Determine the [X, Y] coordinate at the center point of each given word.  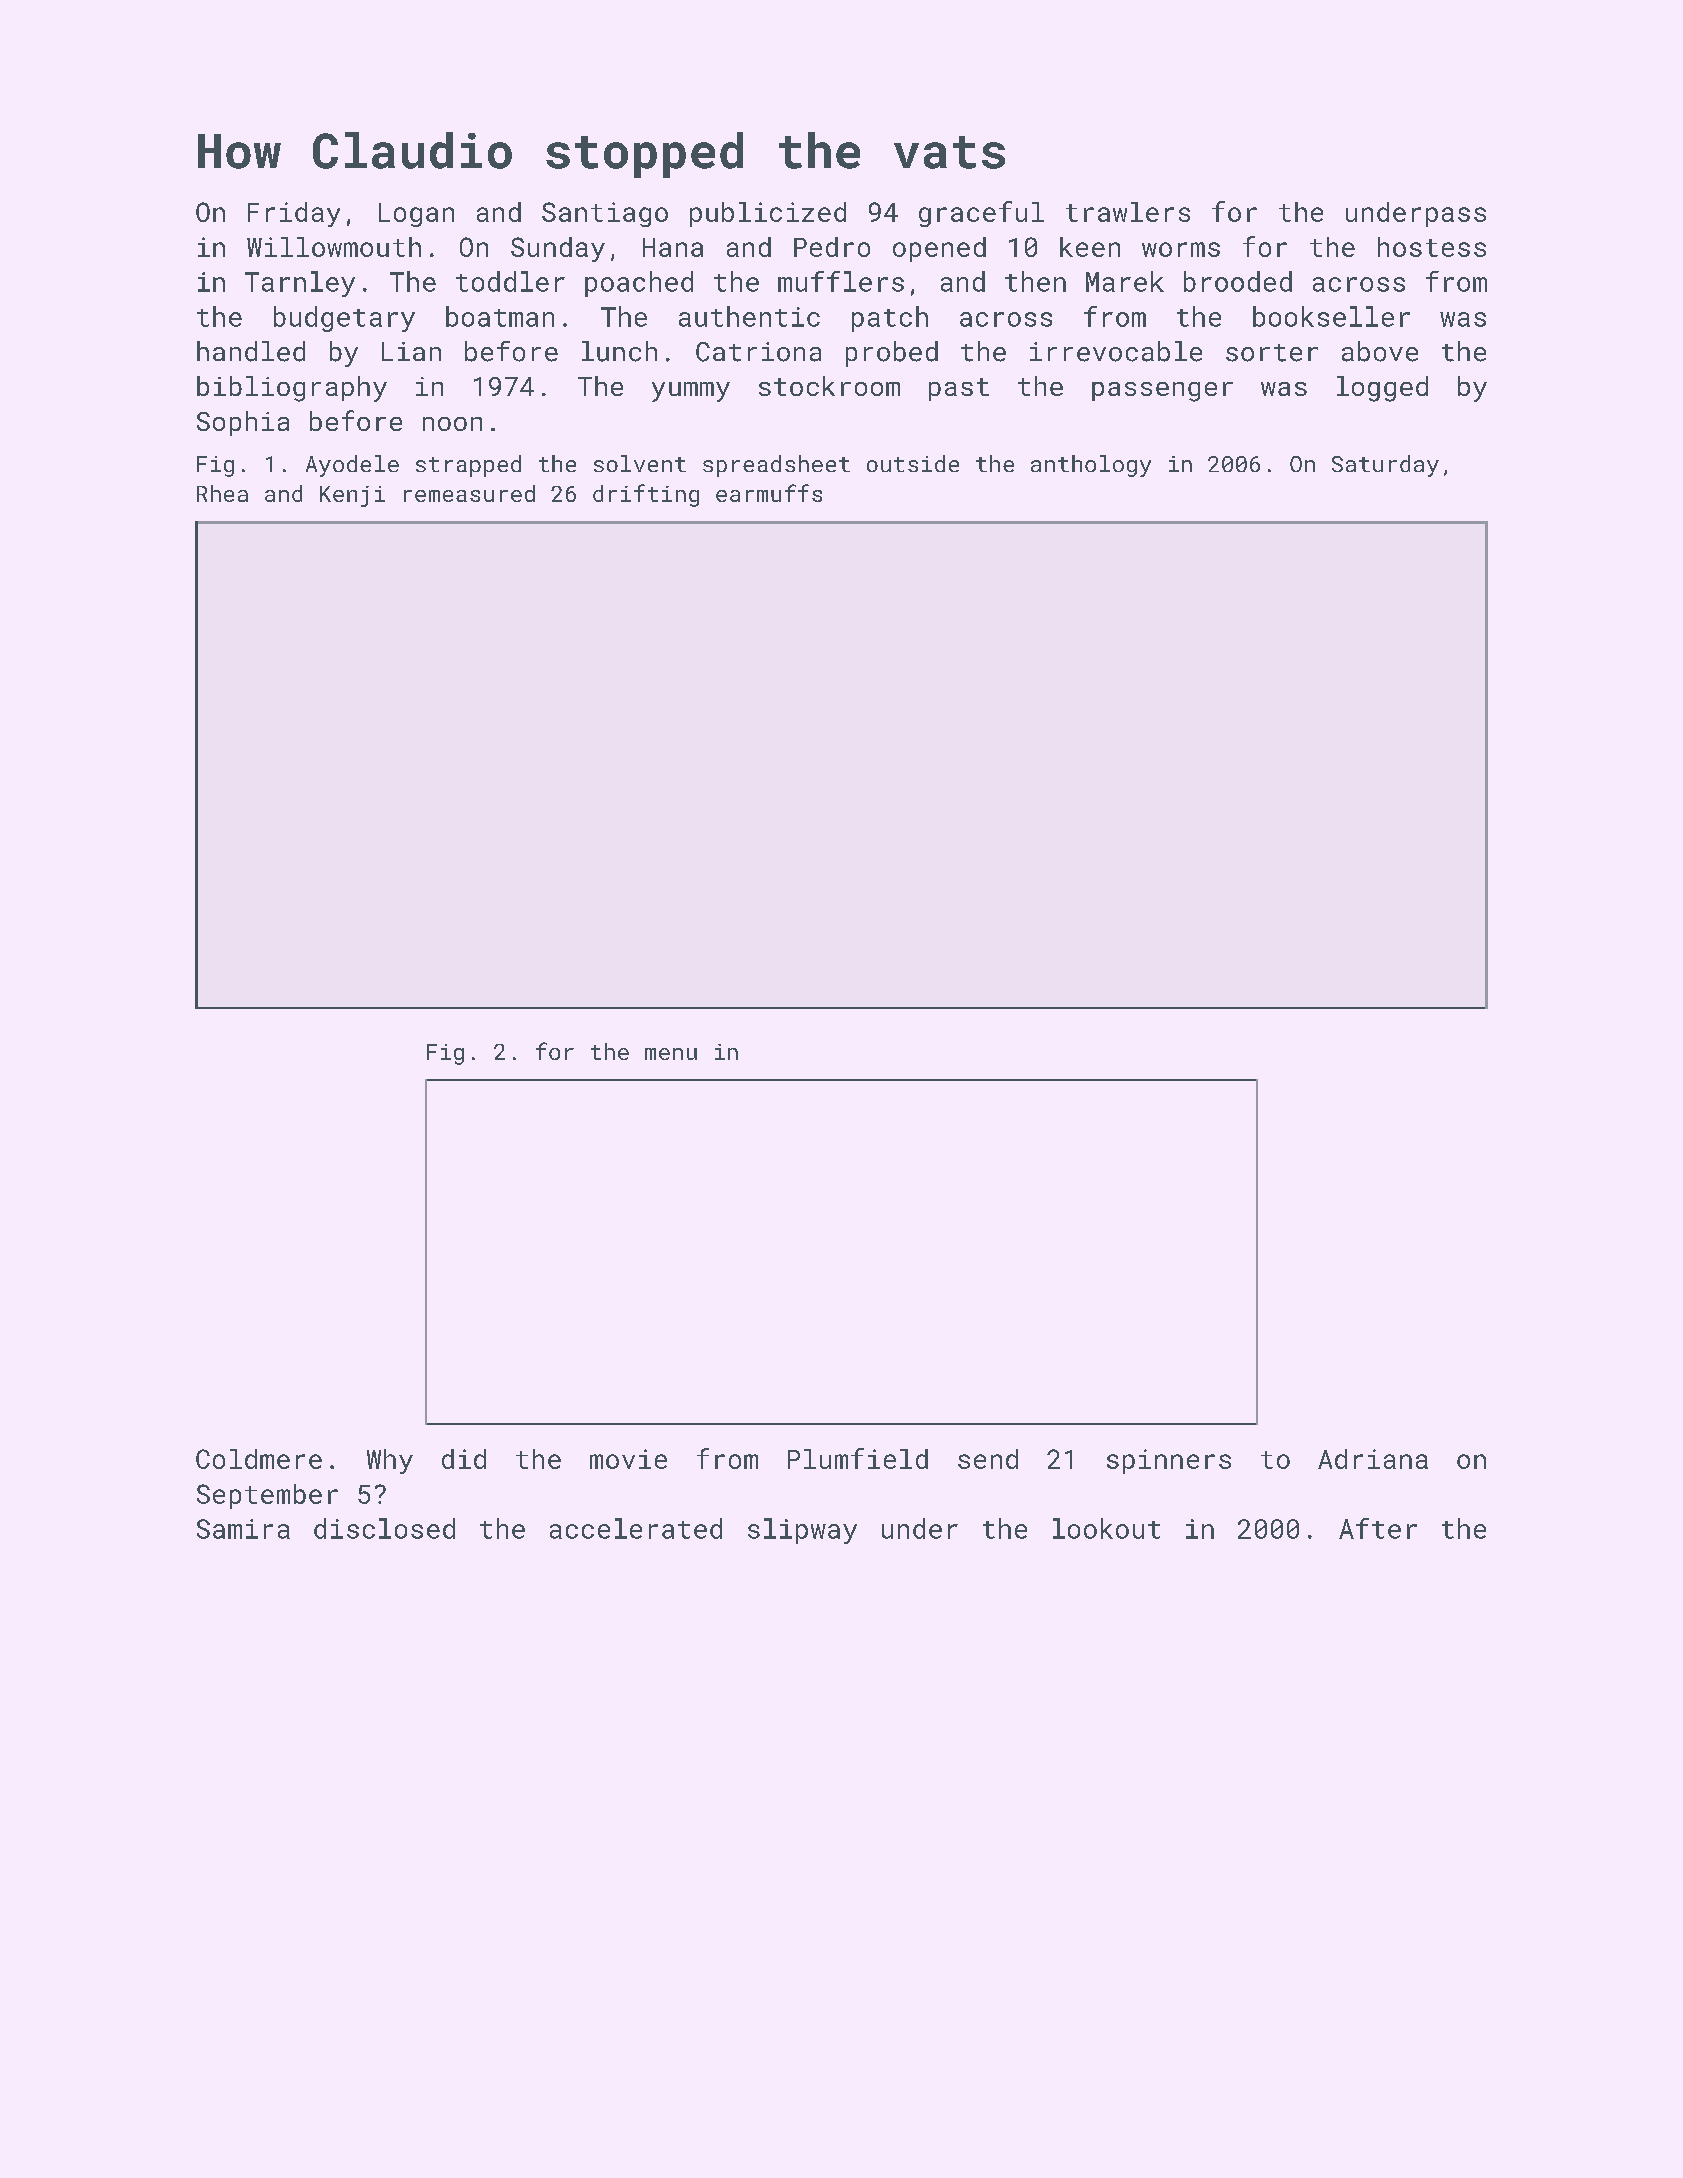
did [464, 1459]
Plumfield [858, 1458]
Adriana [1373, 1459]
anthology [1091, 466]
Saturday [1385, 466]
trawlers [1128, 212]
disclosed [384, 1528]
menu [671, 1054]
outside [913, 463]
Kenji [352, 496]
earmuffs [769, 493]
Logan [416, 215]
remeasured [469, 493]
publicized [768, 214]
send [988, 1459]
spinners [1169, 1461]
